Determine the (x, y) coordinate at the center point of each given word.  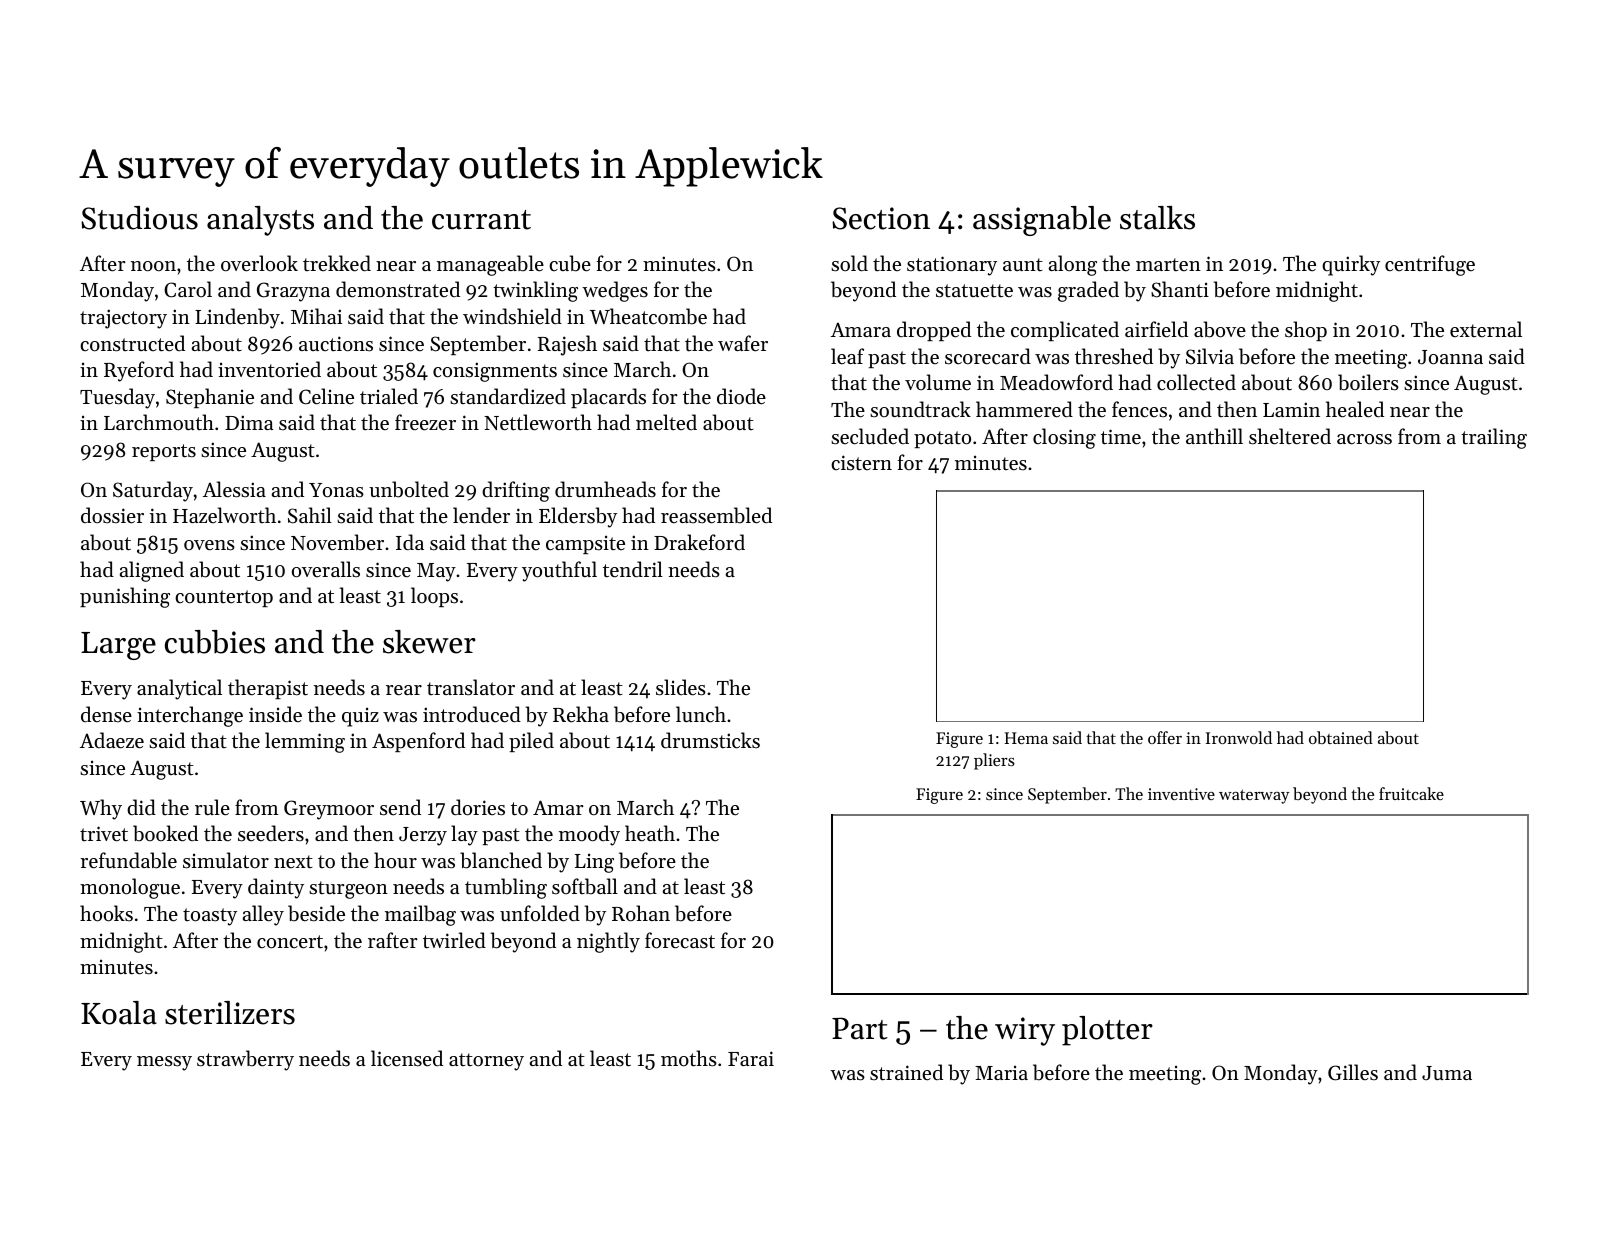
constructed (132, 343)
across (1364, 439)
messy (164, 1063)
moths (689, 1058)
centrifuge (1430, 265)
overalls (326, 569)
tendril (633, 569)
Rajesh (567, 345)
